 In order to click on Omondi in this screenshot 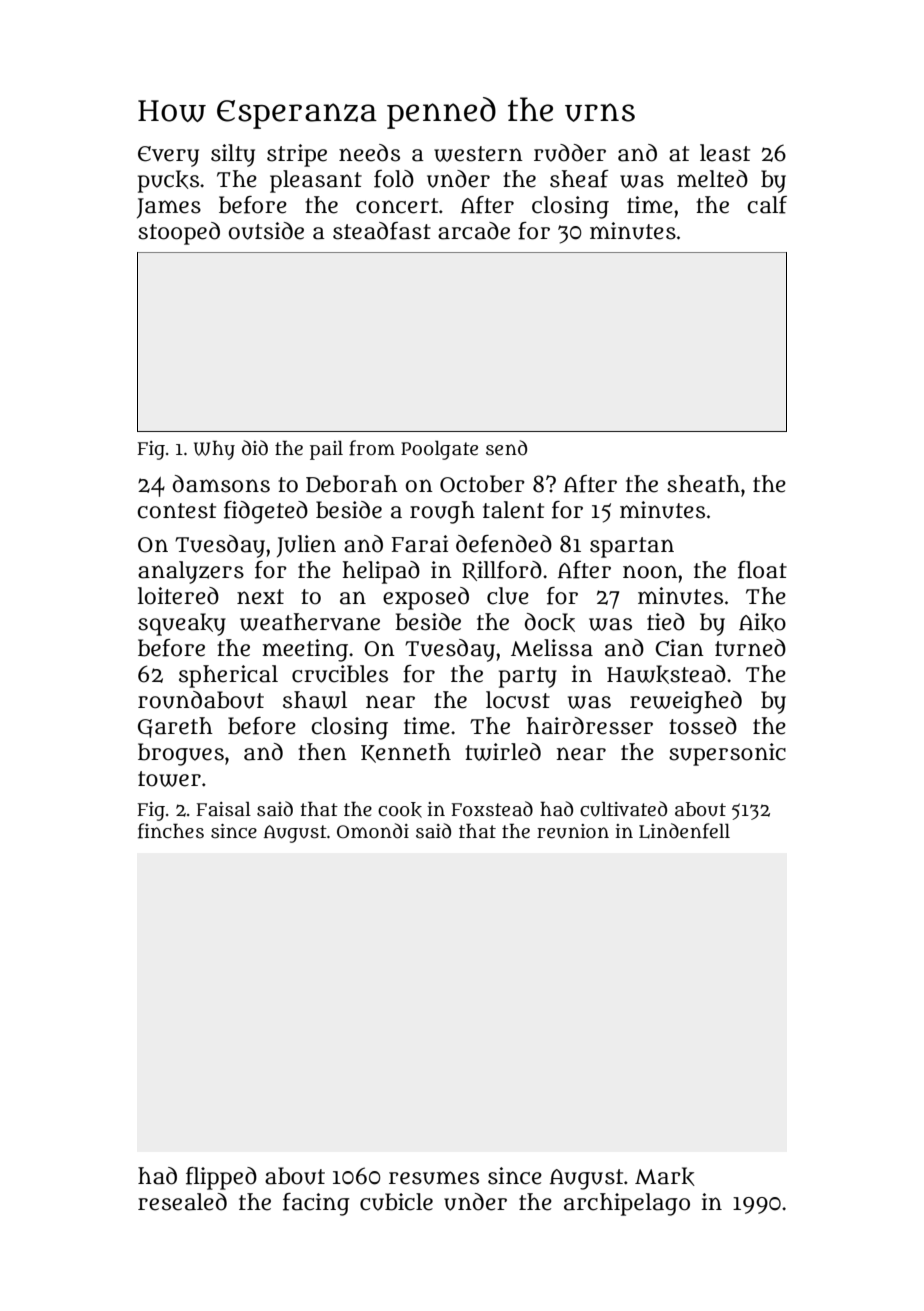, I will do `click(373, 831)`.
